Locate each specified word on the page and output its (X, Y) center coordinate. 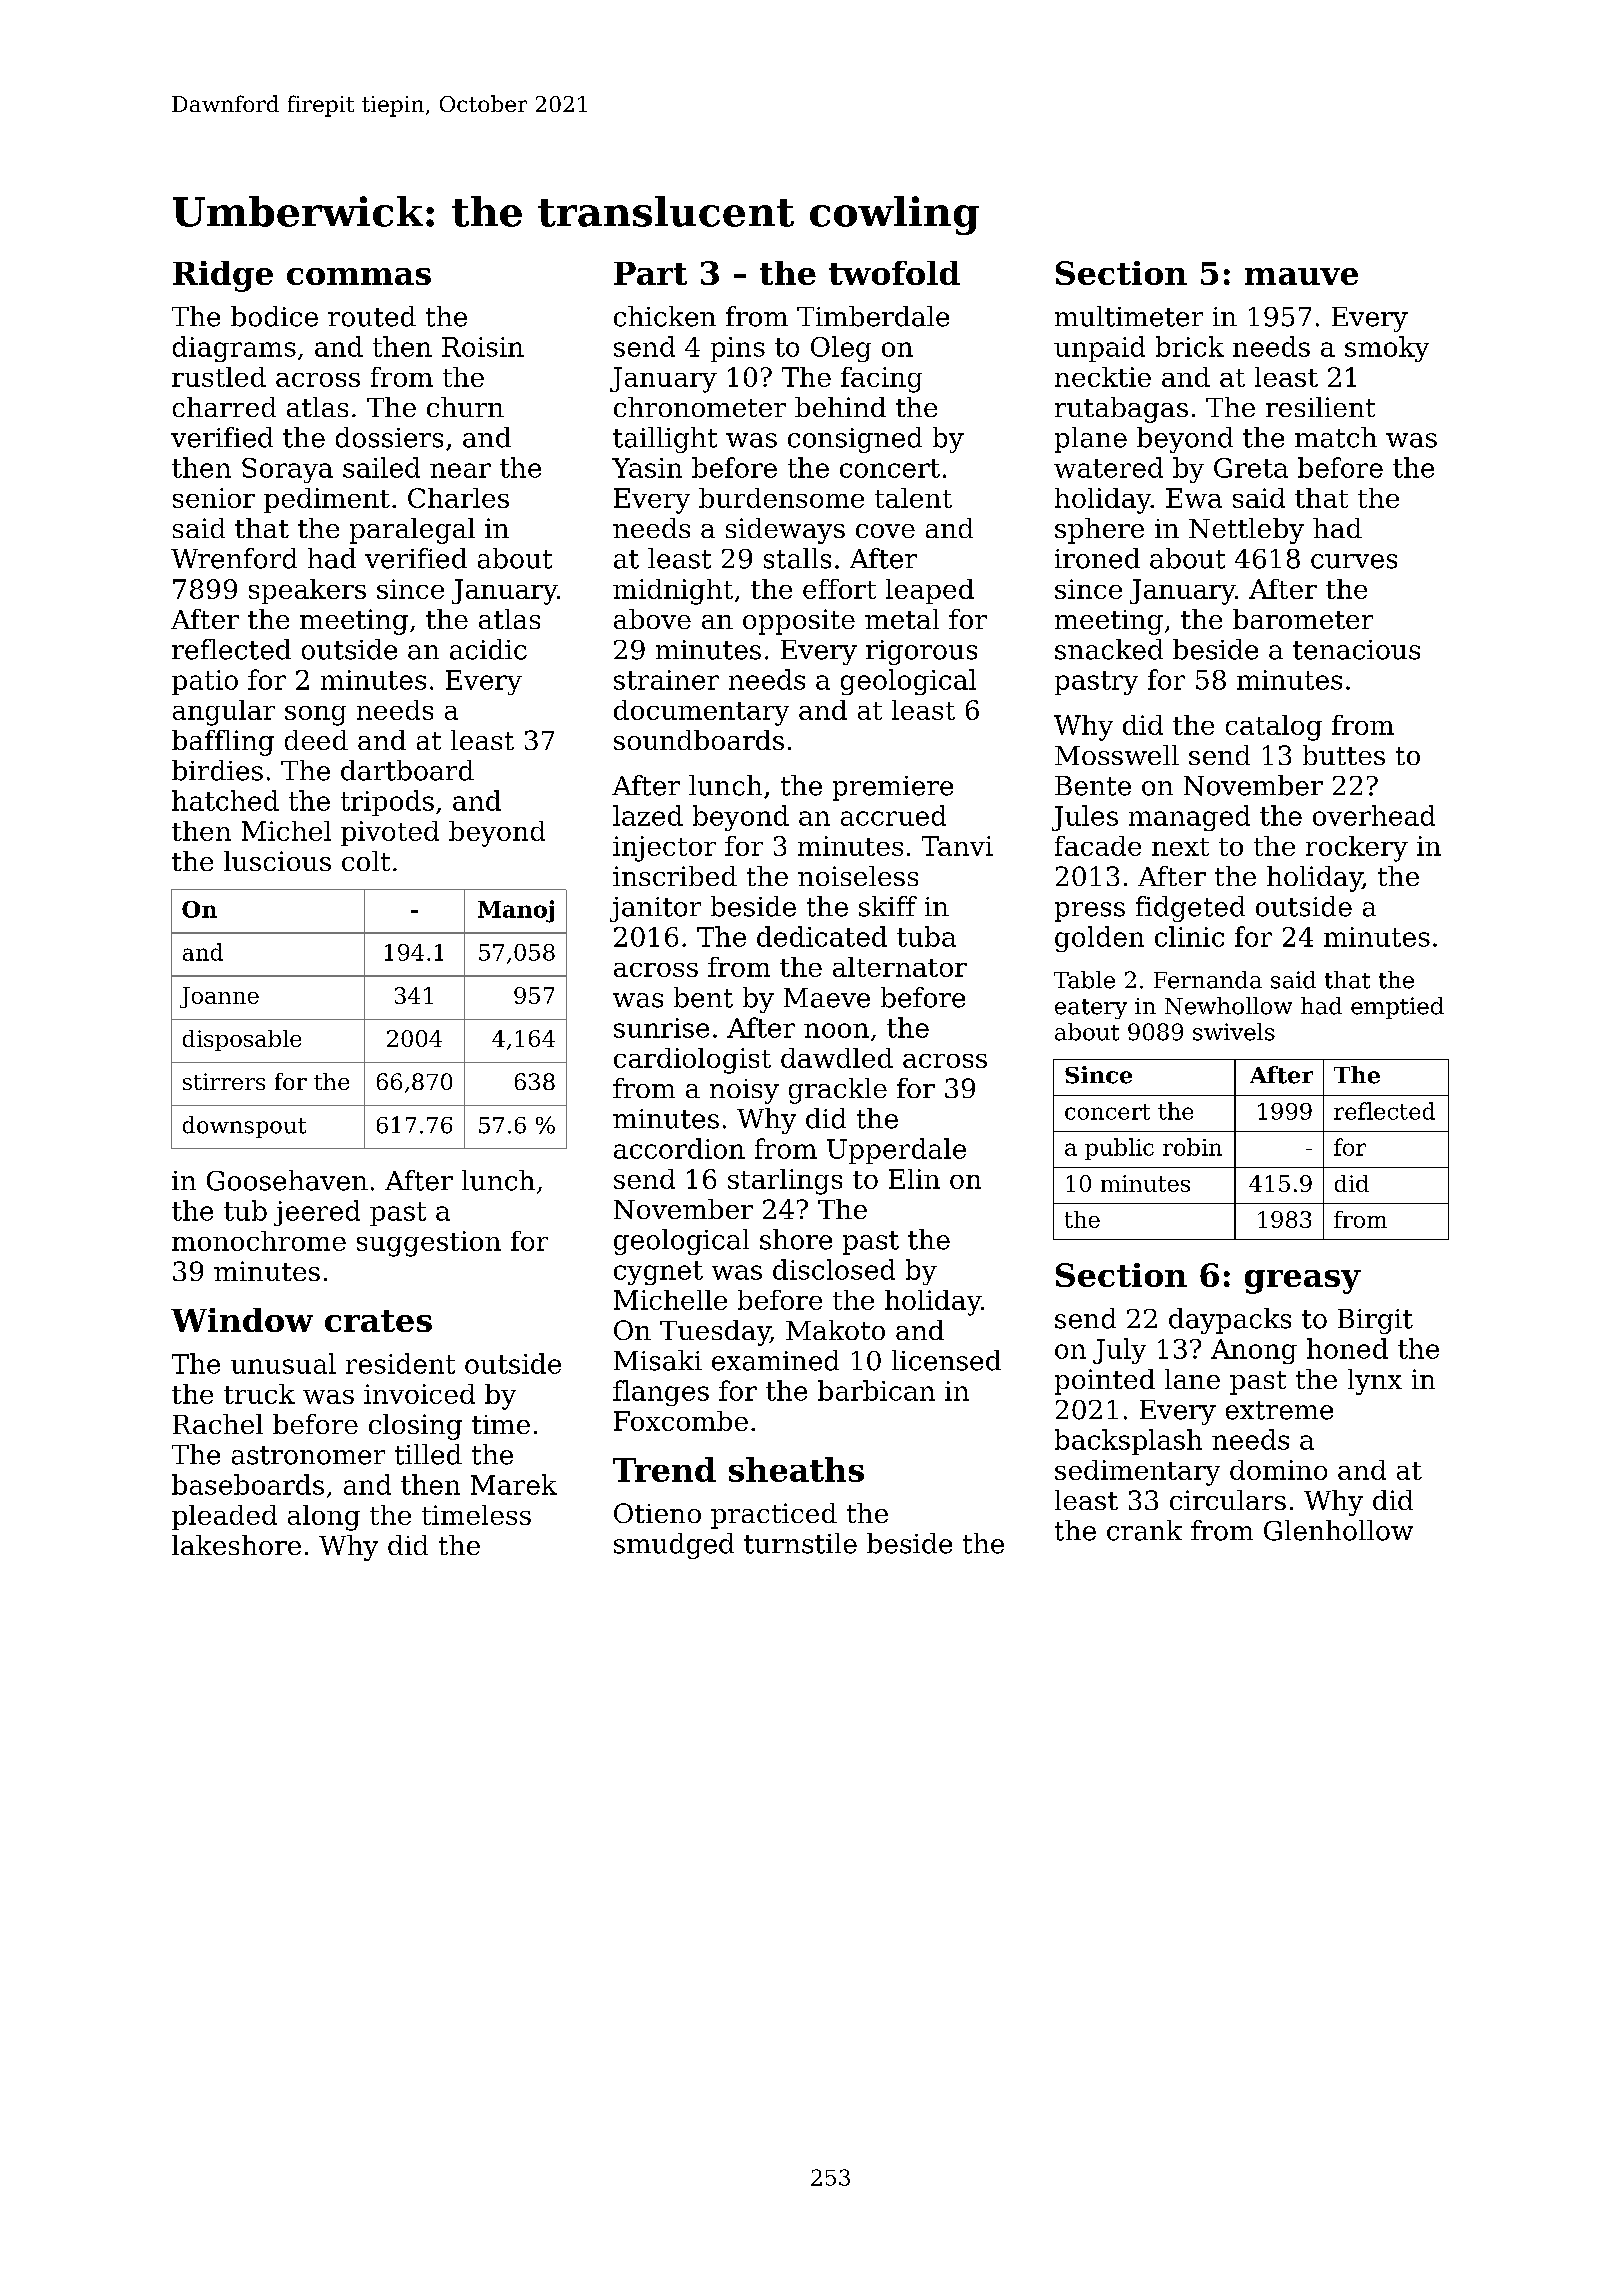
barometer (1303, 619)
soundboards (699, 740)
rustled (219, 377)
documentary (701, 713)
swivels (1234, 1032)
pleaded (224, 1517)
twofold (894, 273)
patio (205, 682)
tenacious (1356, 650)
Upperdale (896, 1151)
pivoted (390, 833)
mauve (1301, 276)
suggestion (429, 1244)
